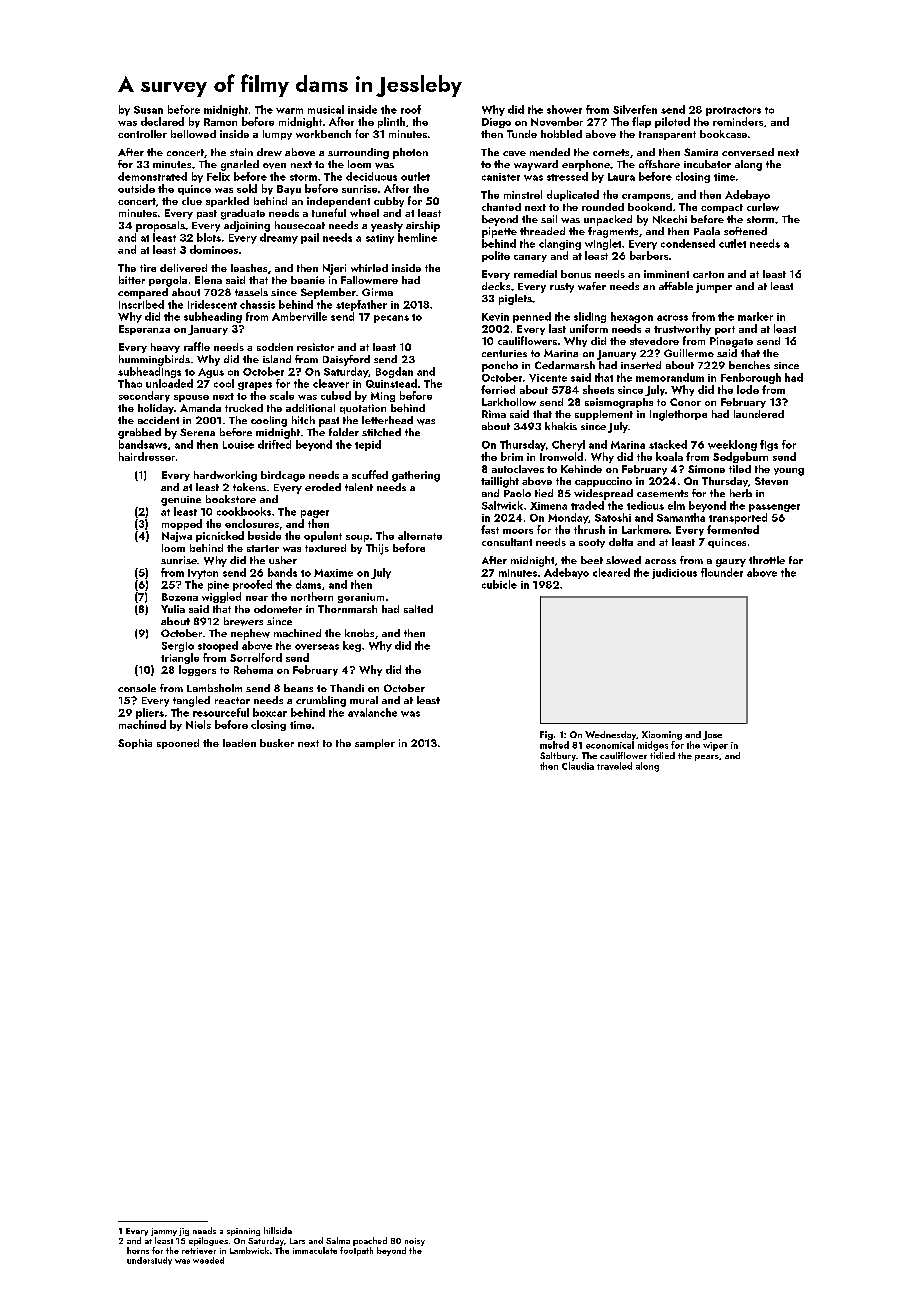 The height and width of the image is (1308, 924). I want to click on Ramon, so click(220, 122).
